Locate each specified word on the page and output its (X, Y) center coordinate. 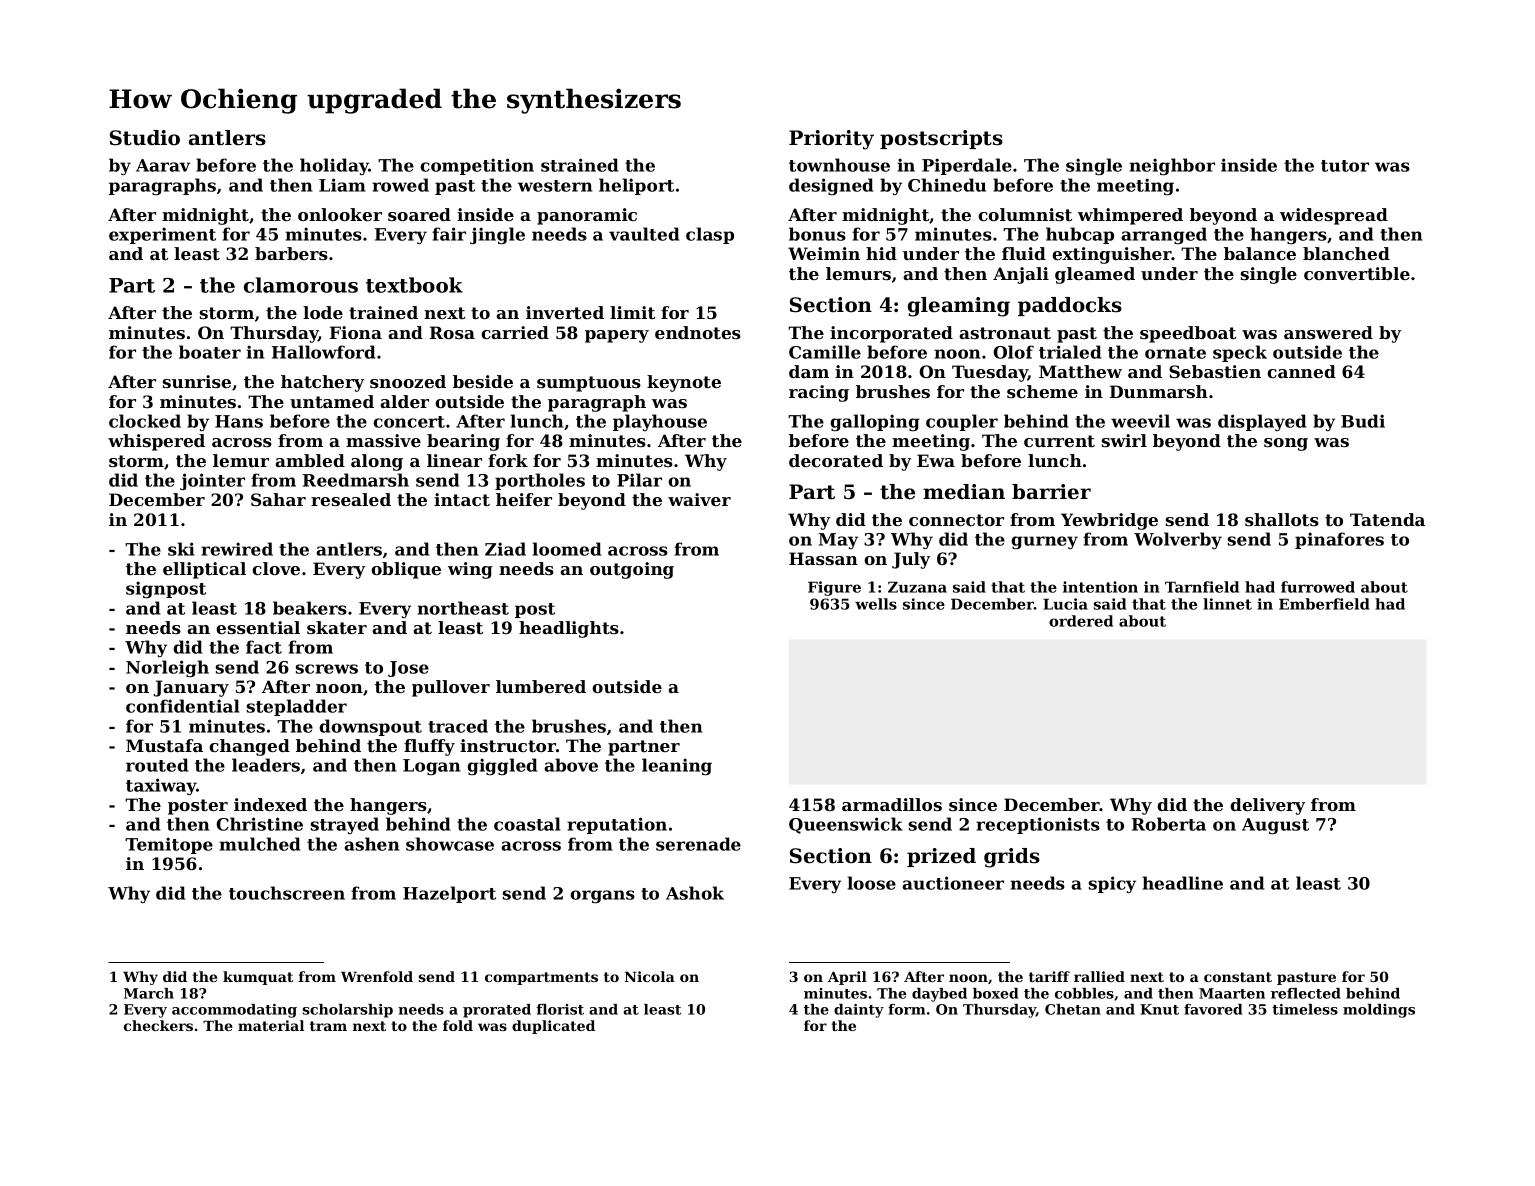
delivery (1267, 806)
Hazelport (449, 894)
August (1275, 826)
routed (157, 765)
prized (941, 857)
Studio (145, 138)
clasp (710, 235)
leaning (677, 767)
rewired (237, 549)
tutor (1345, 166)
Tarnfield (1202, 587)
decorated (836, 460)
